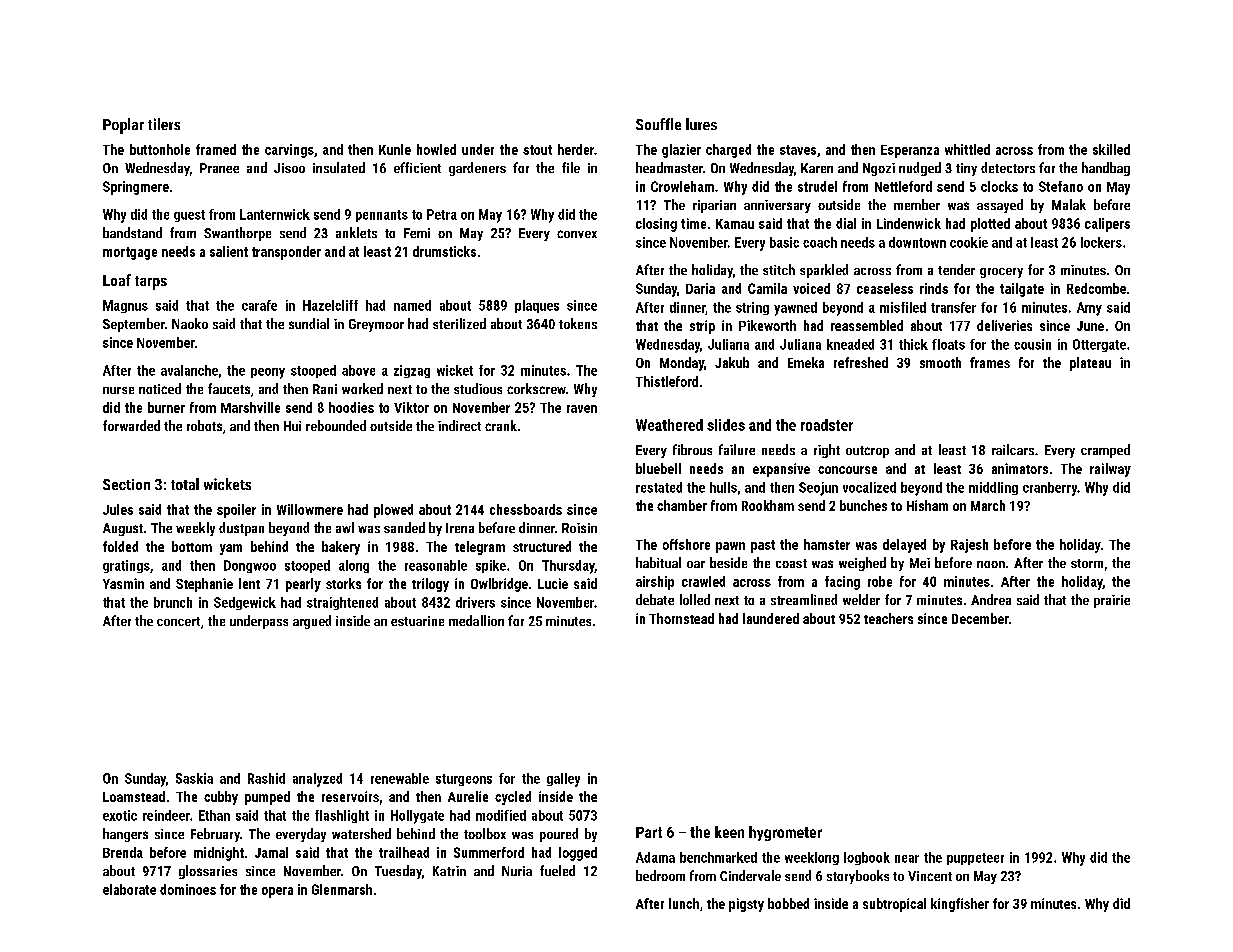 The height and width of the image is (952, 1233). Describe the element at coordinates (542, 546) in the image. I see `structured` at that location.
